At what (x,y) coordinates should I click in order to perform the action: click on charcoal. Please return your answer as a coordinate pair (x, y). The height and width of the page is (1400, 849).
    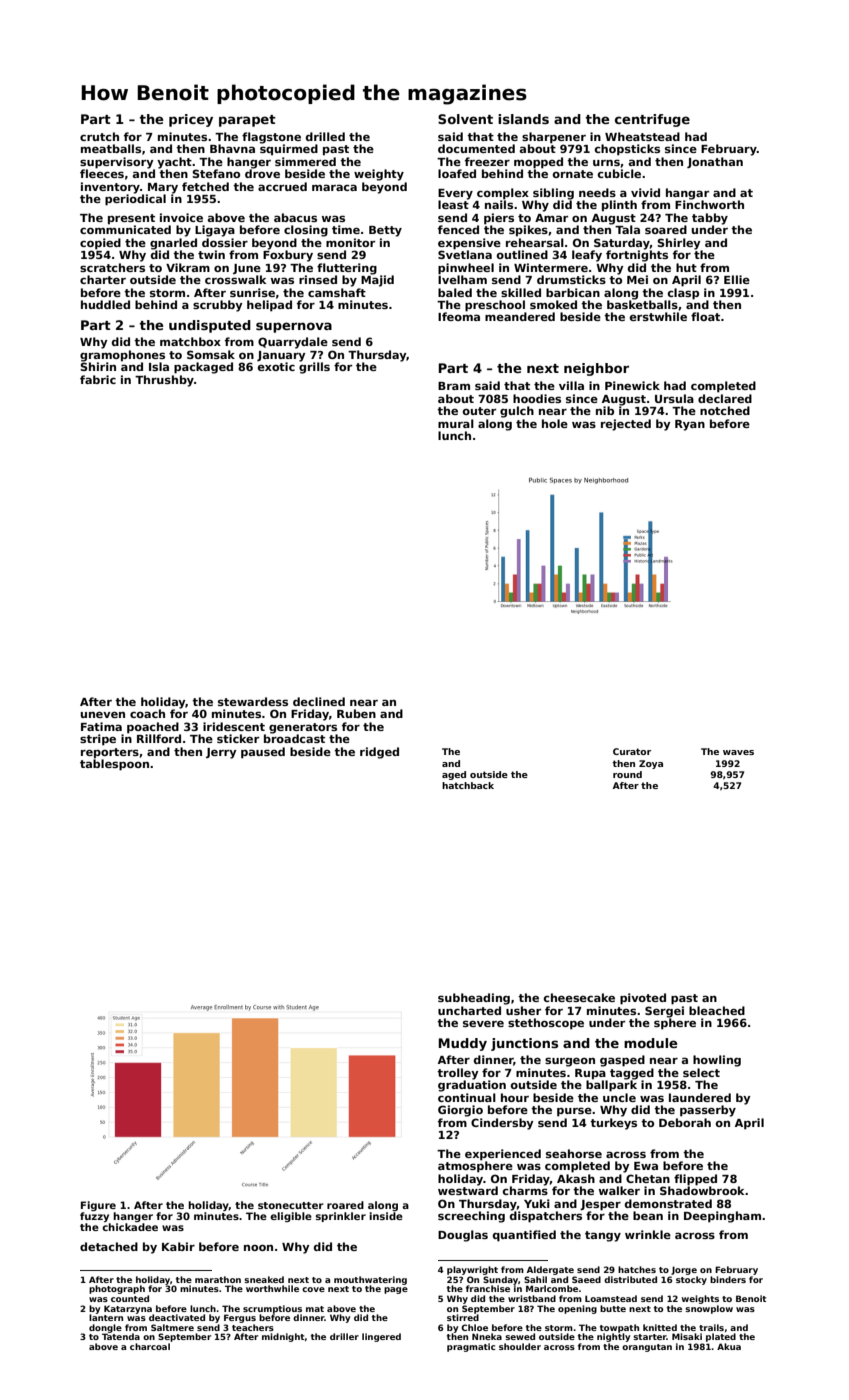
    Looking at the image, I should click on (150, 1346).
